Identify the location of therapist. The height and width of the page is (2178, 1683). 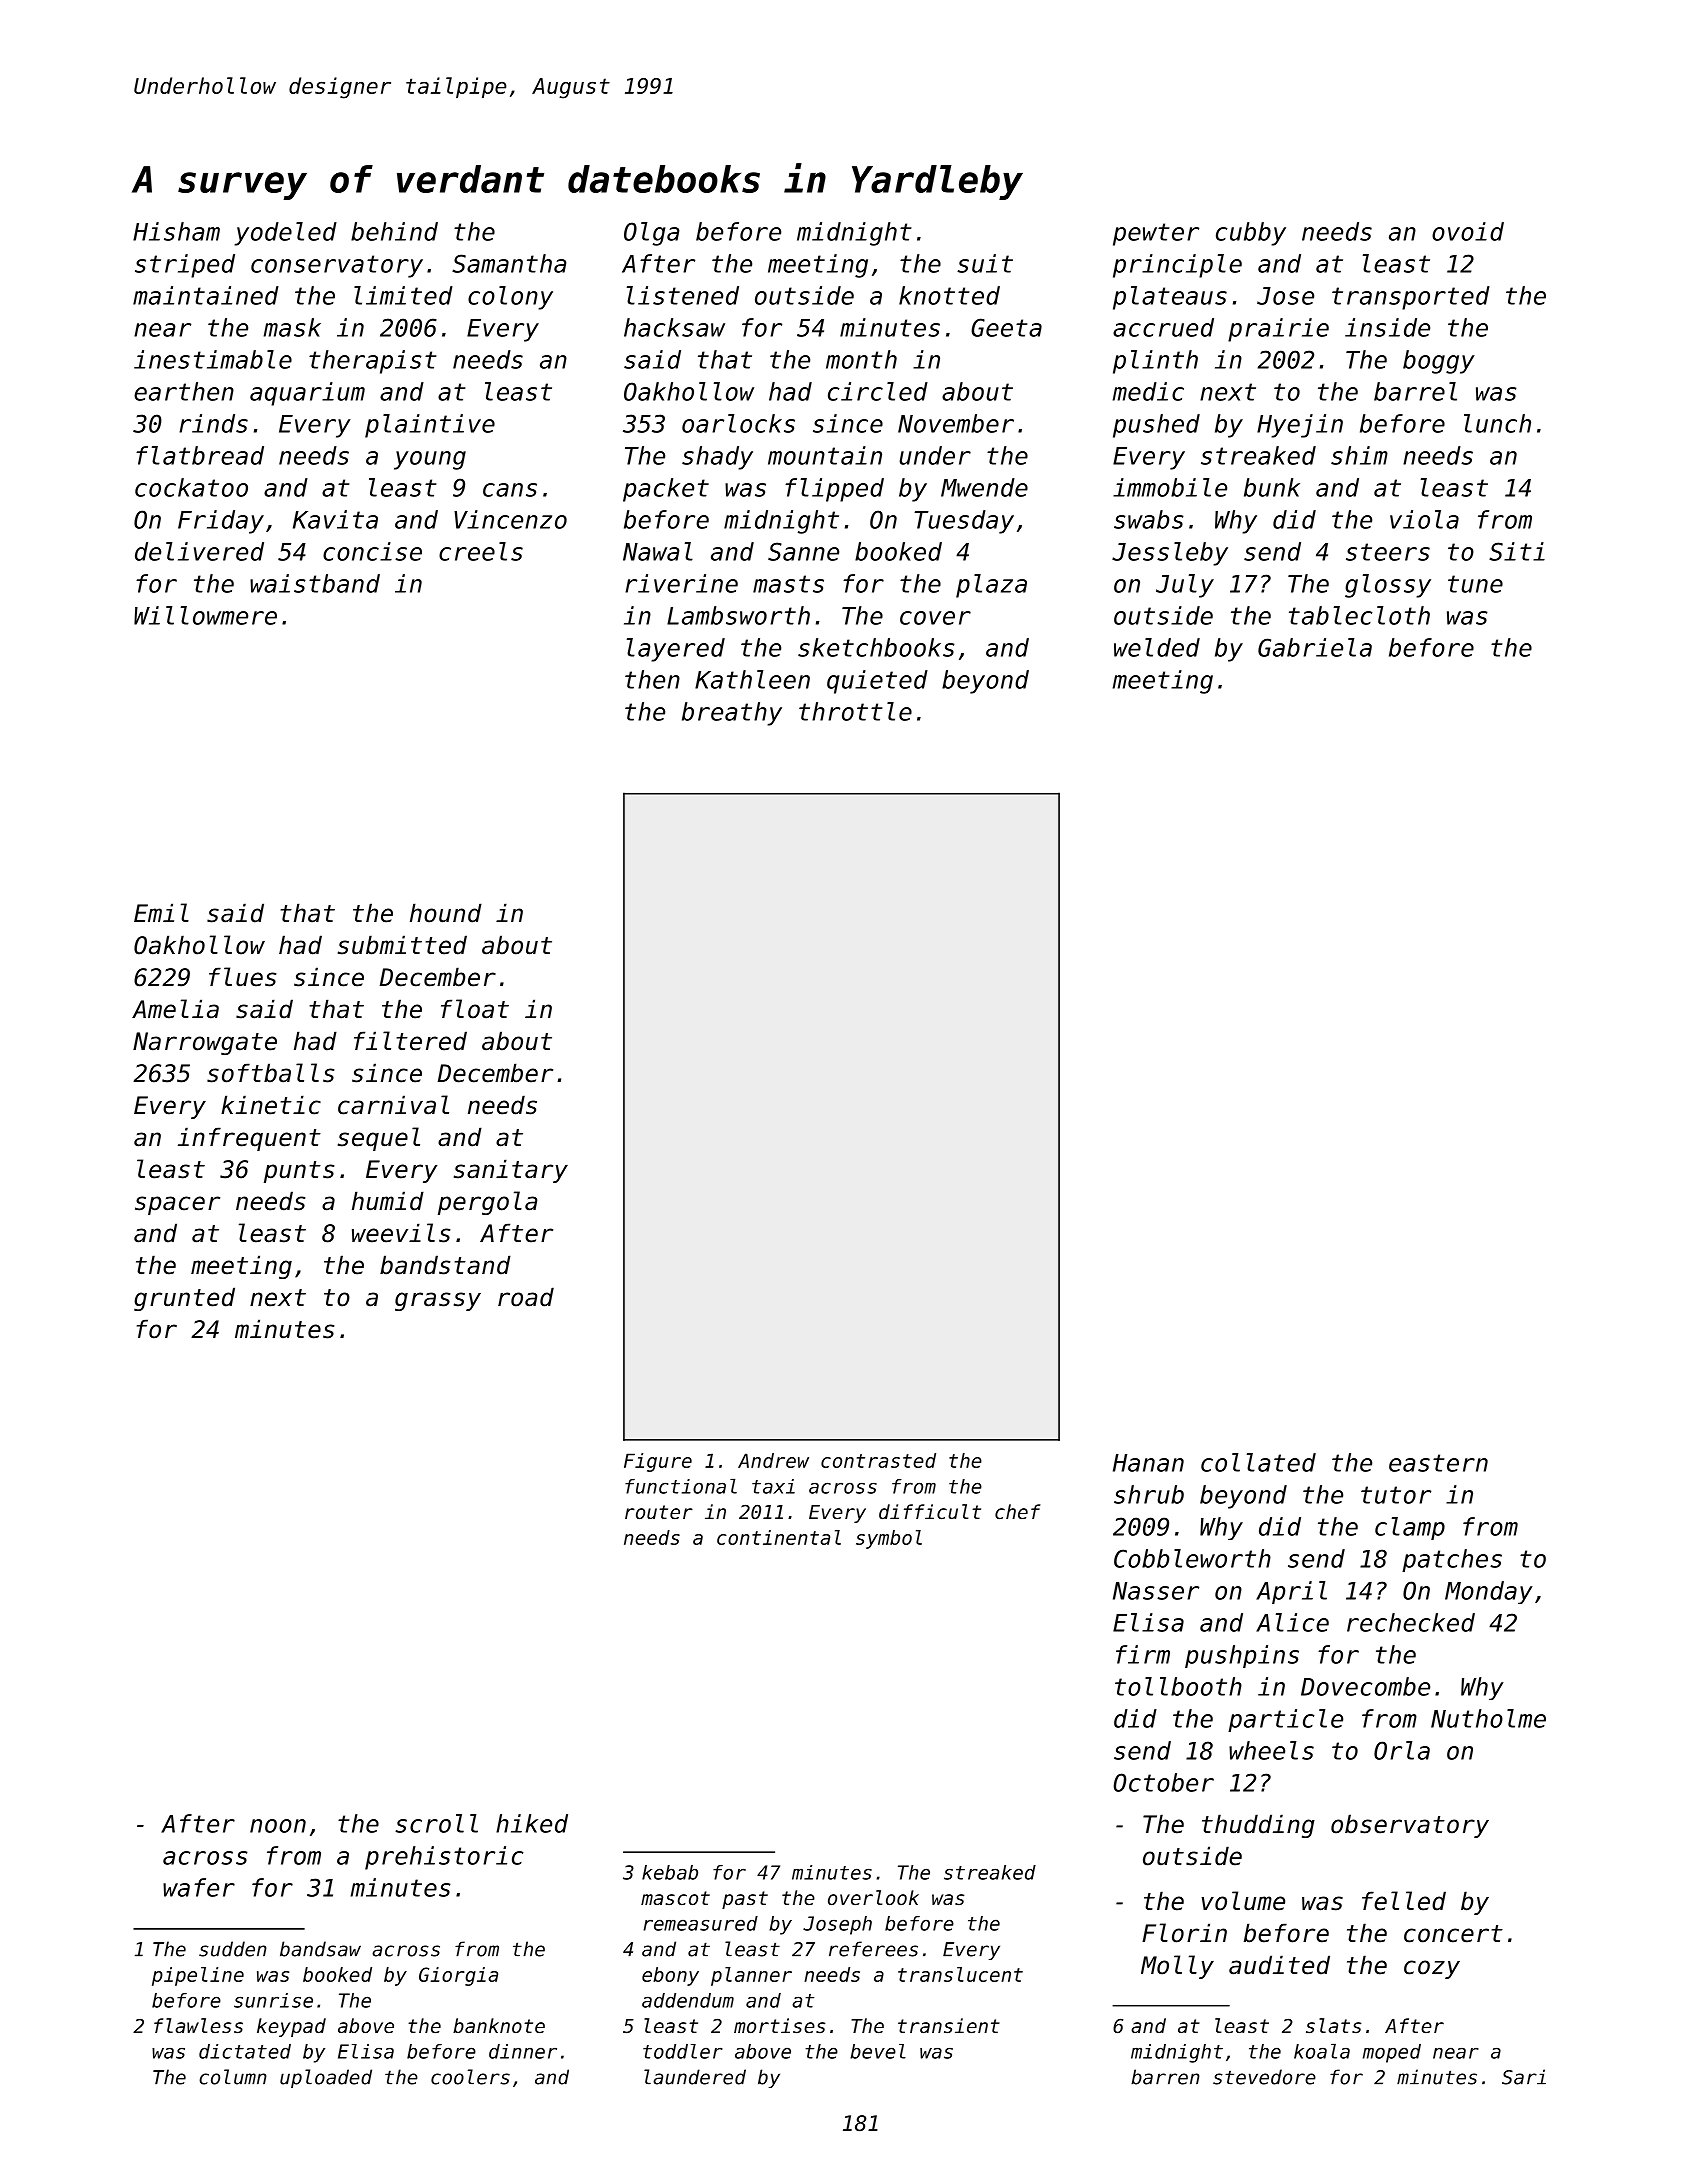
(373, 362).
